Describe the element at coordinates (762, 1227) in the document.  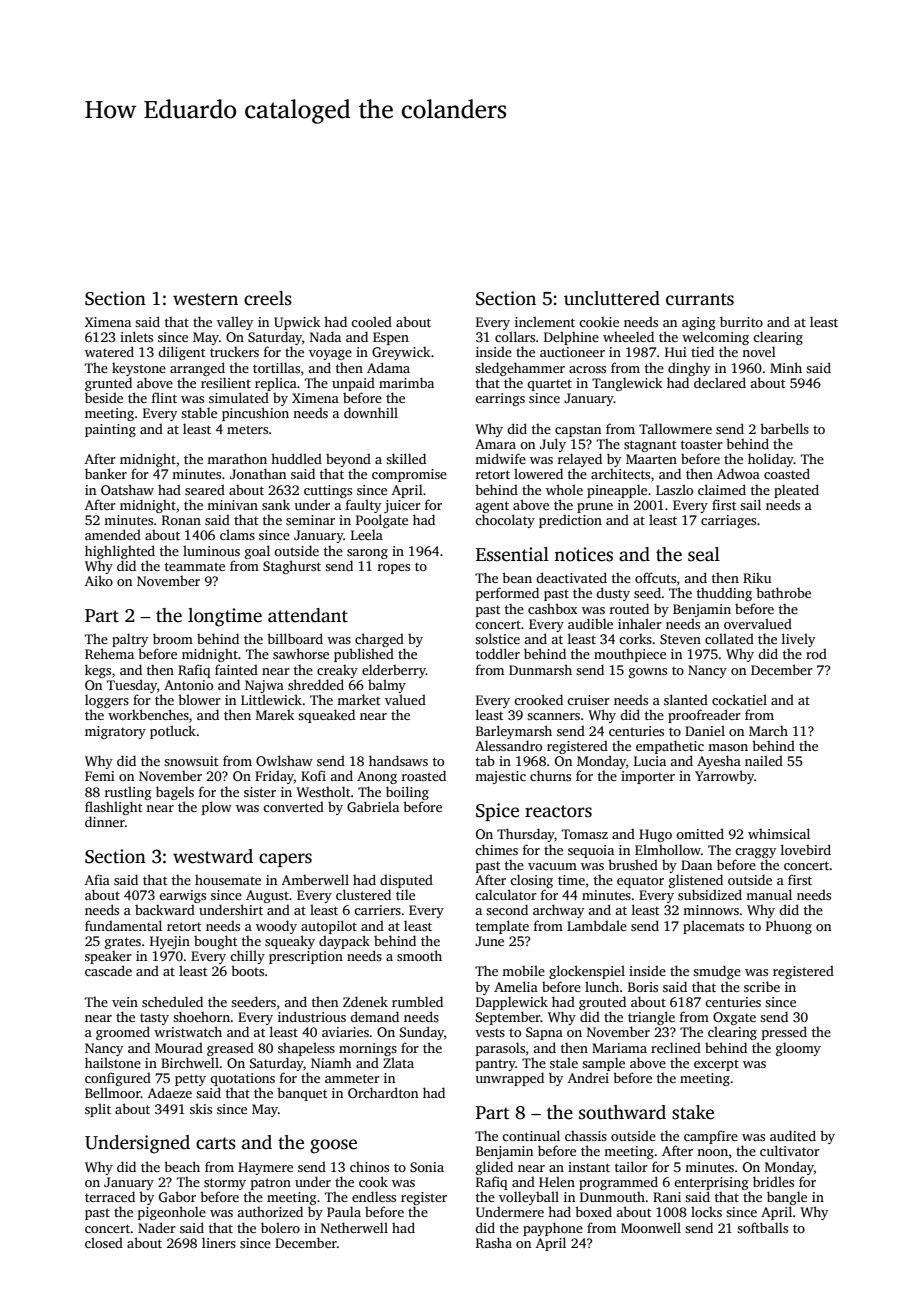
I see `softballs` at that location.
